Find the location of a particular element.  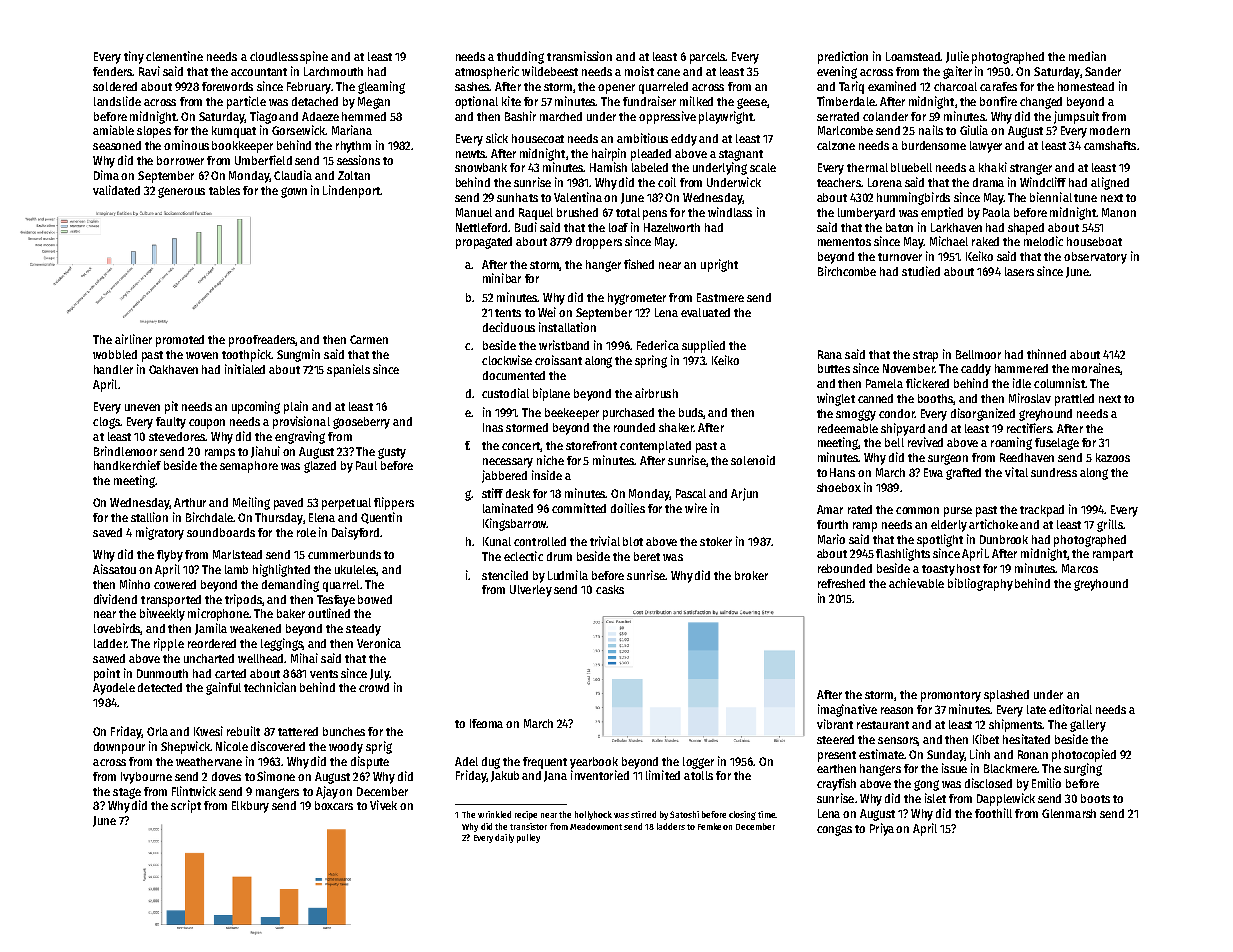

bibliography is located at coordinates (980, 584).
